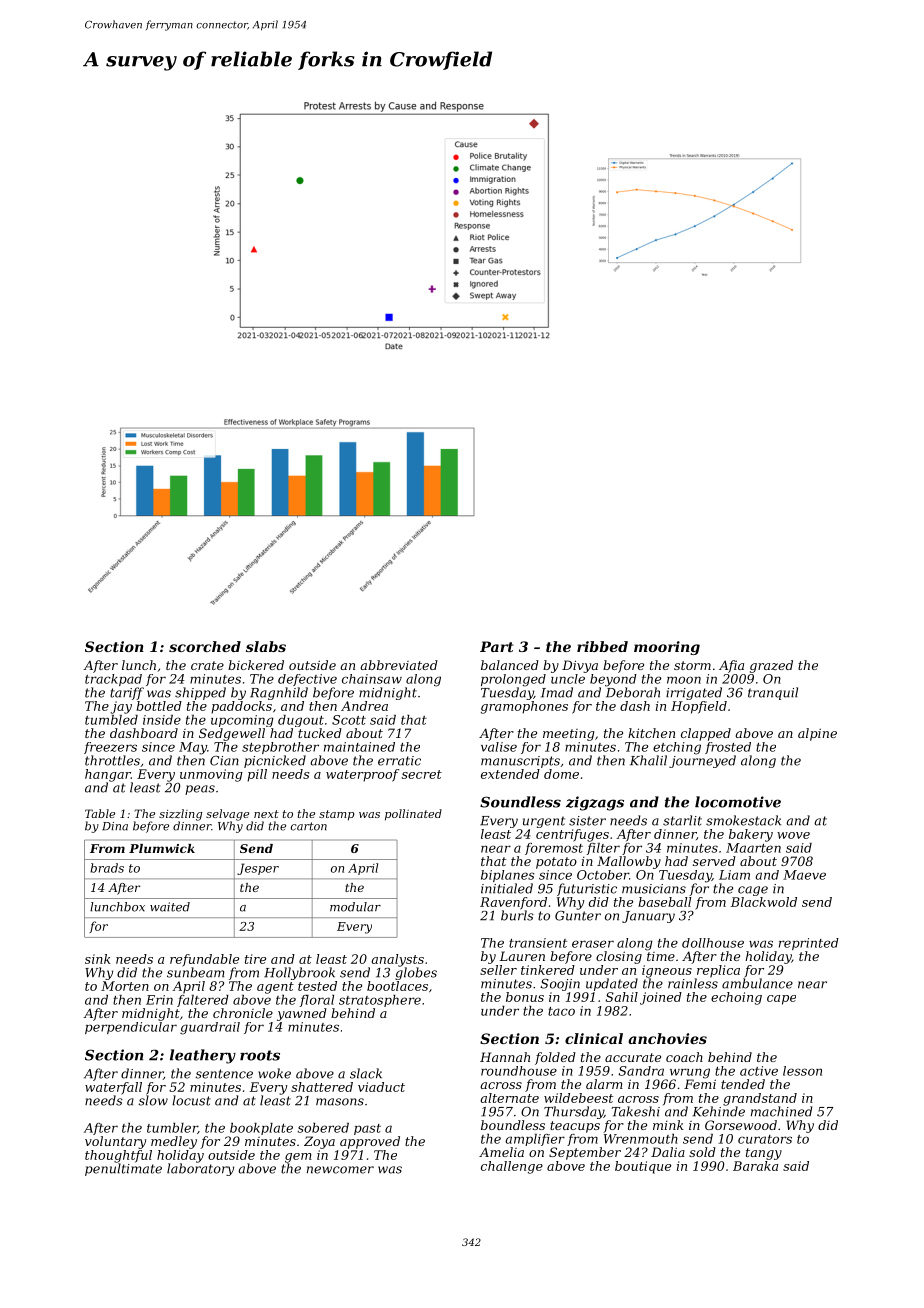 The width and height of the screenshot is (924, 1308). What do you see at coordinates (399, 665) in the screenshot?
I see `abbreviated` at bounding box center [399, 665].
